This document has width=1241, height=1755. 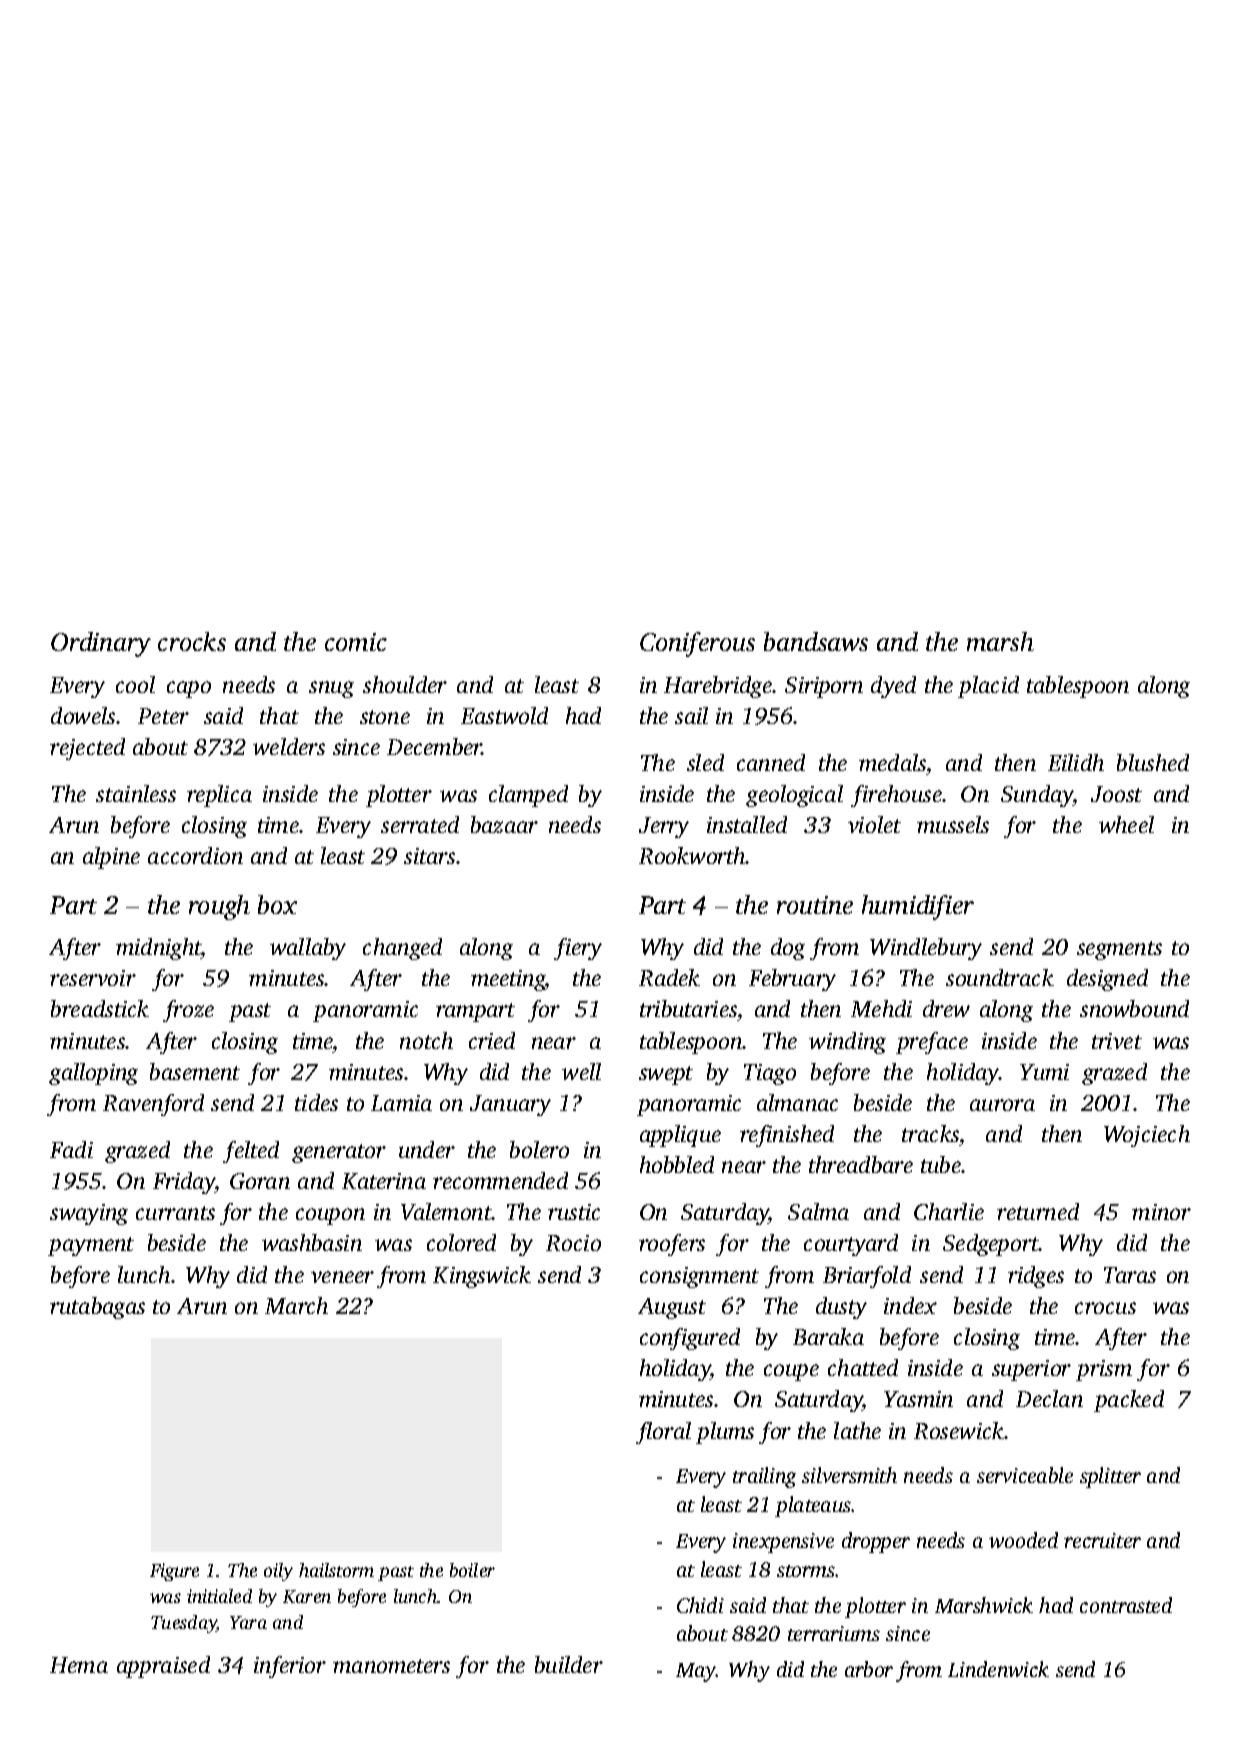 What do you see at coordinates (998, 1669) in the document?
I see `Lindenwick` at bounding box center [998, 1669].
